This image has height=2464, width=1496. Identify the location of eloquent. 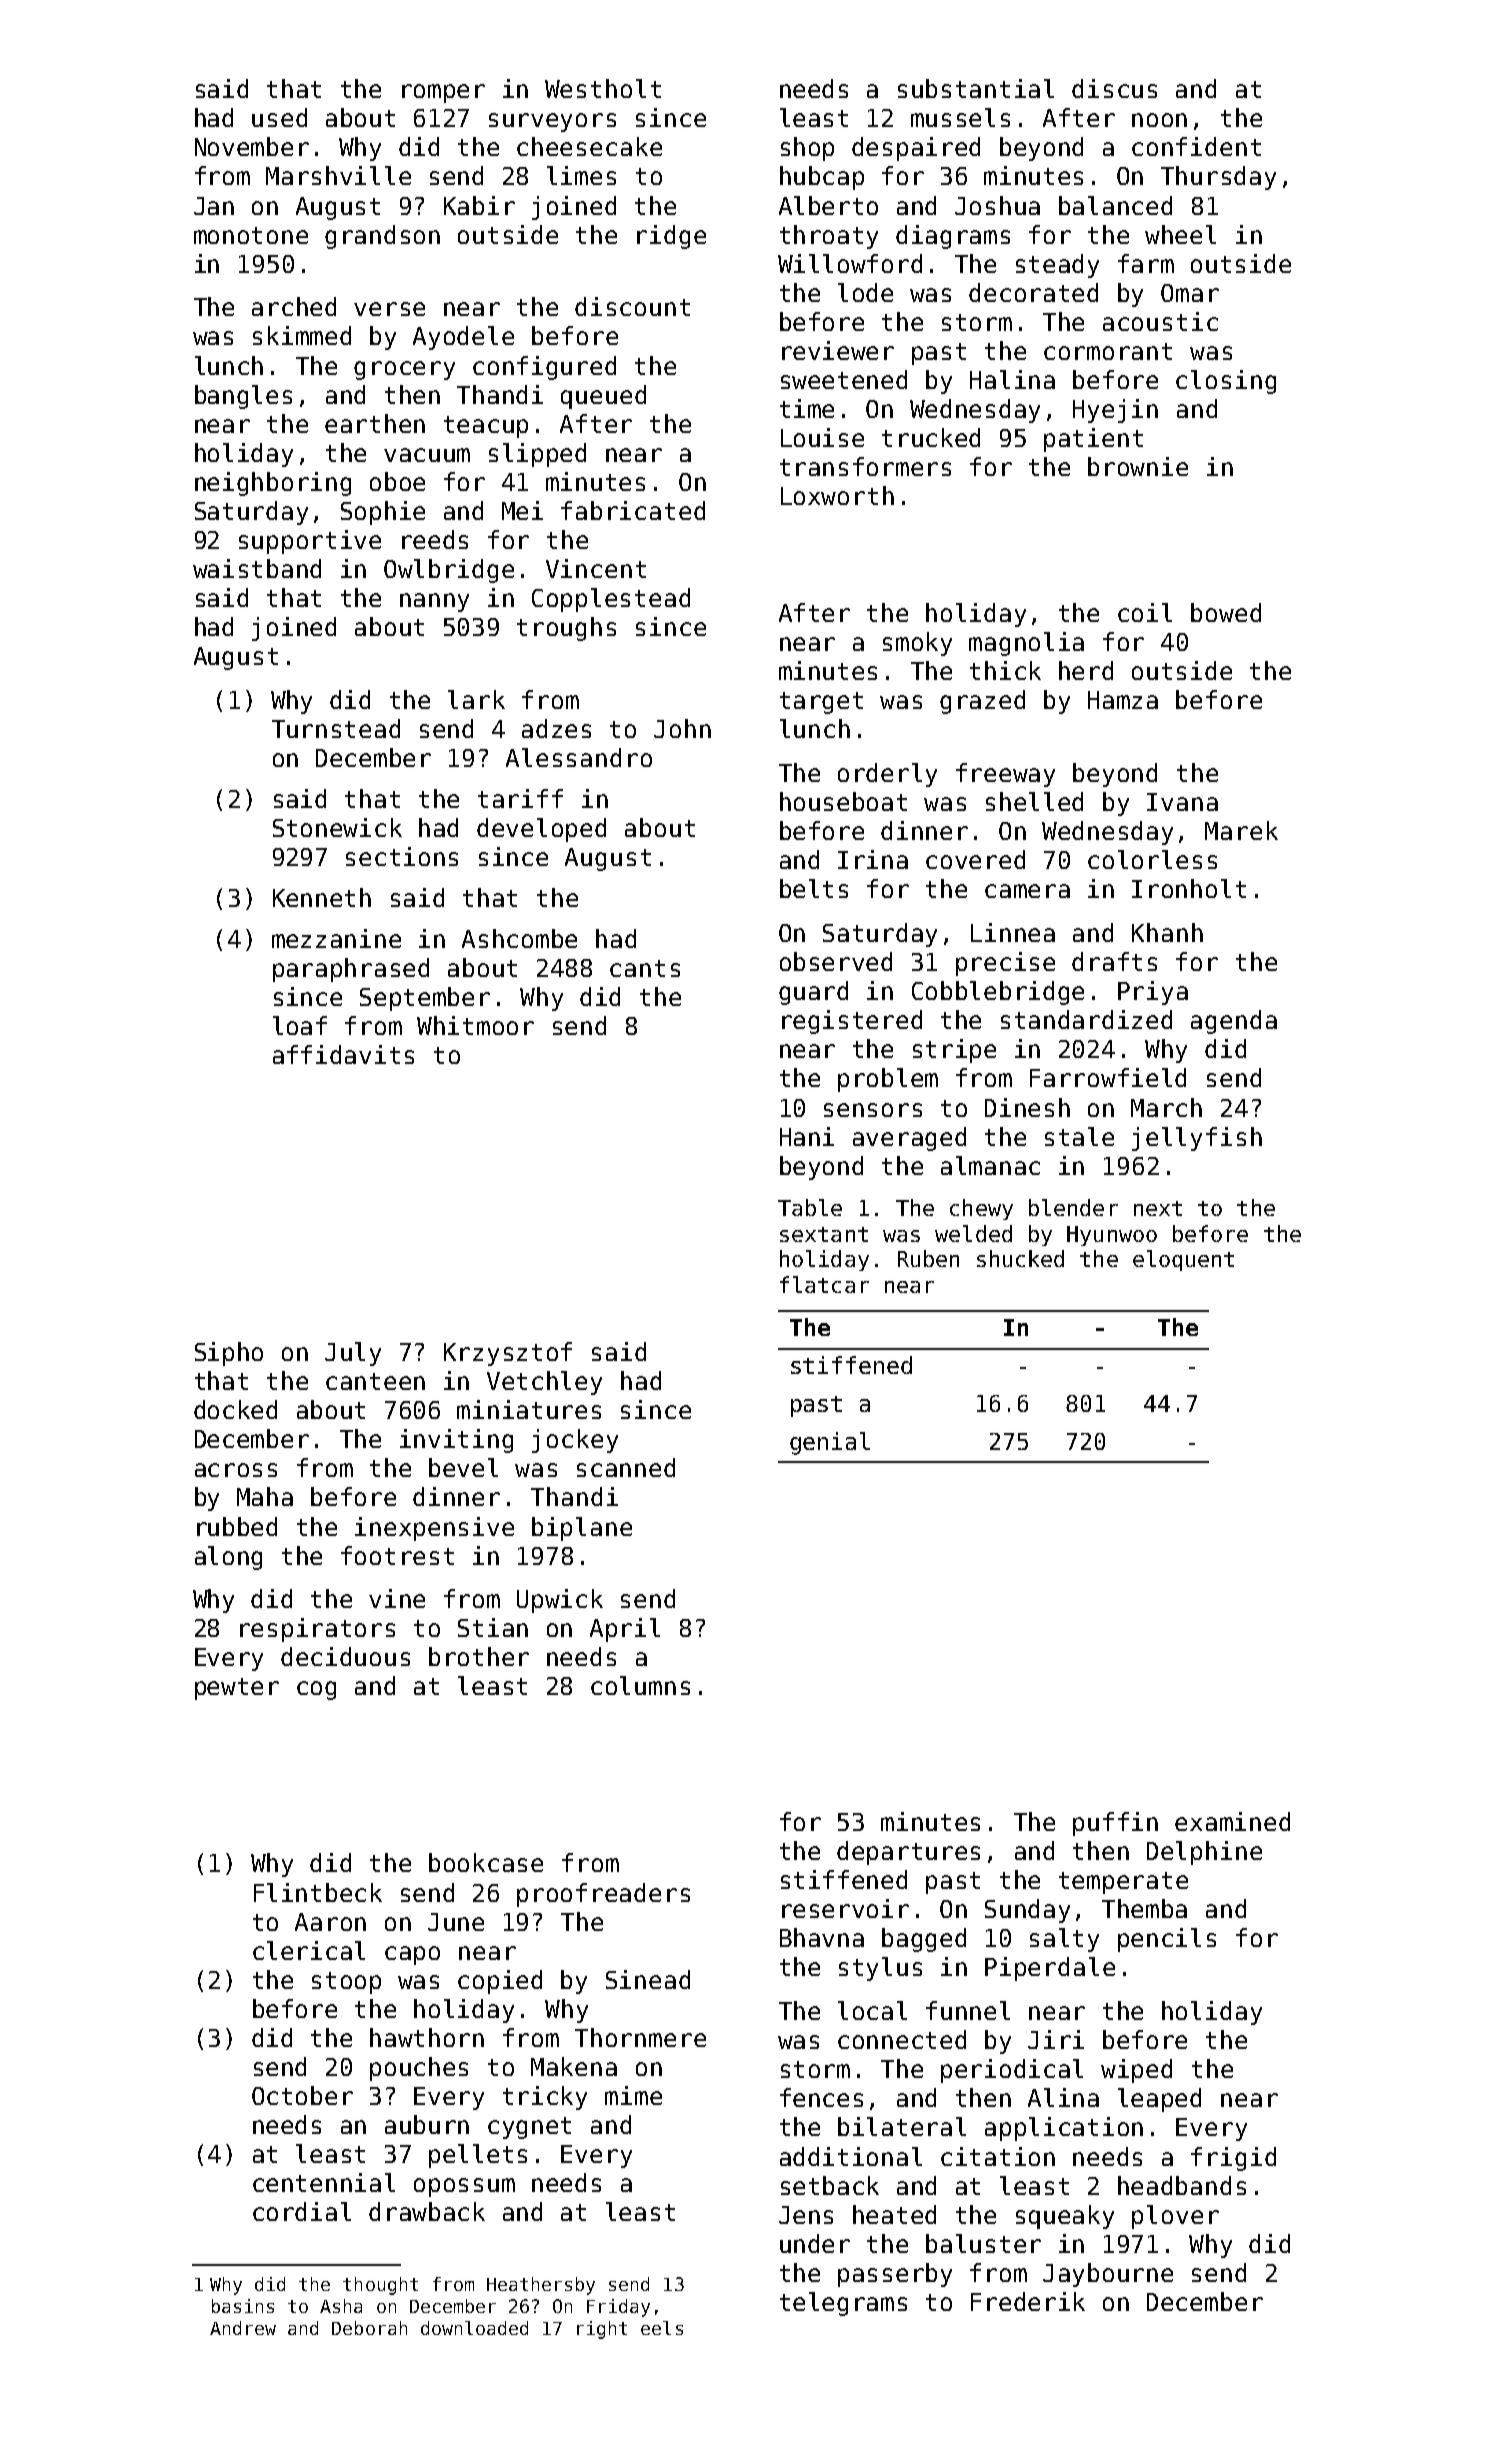
(1183, 1260).
